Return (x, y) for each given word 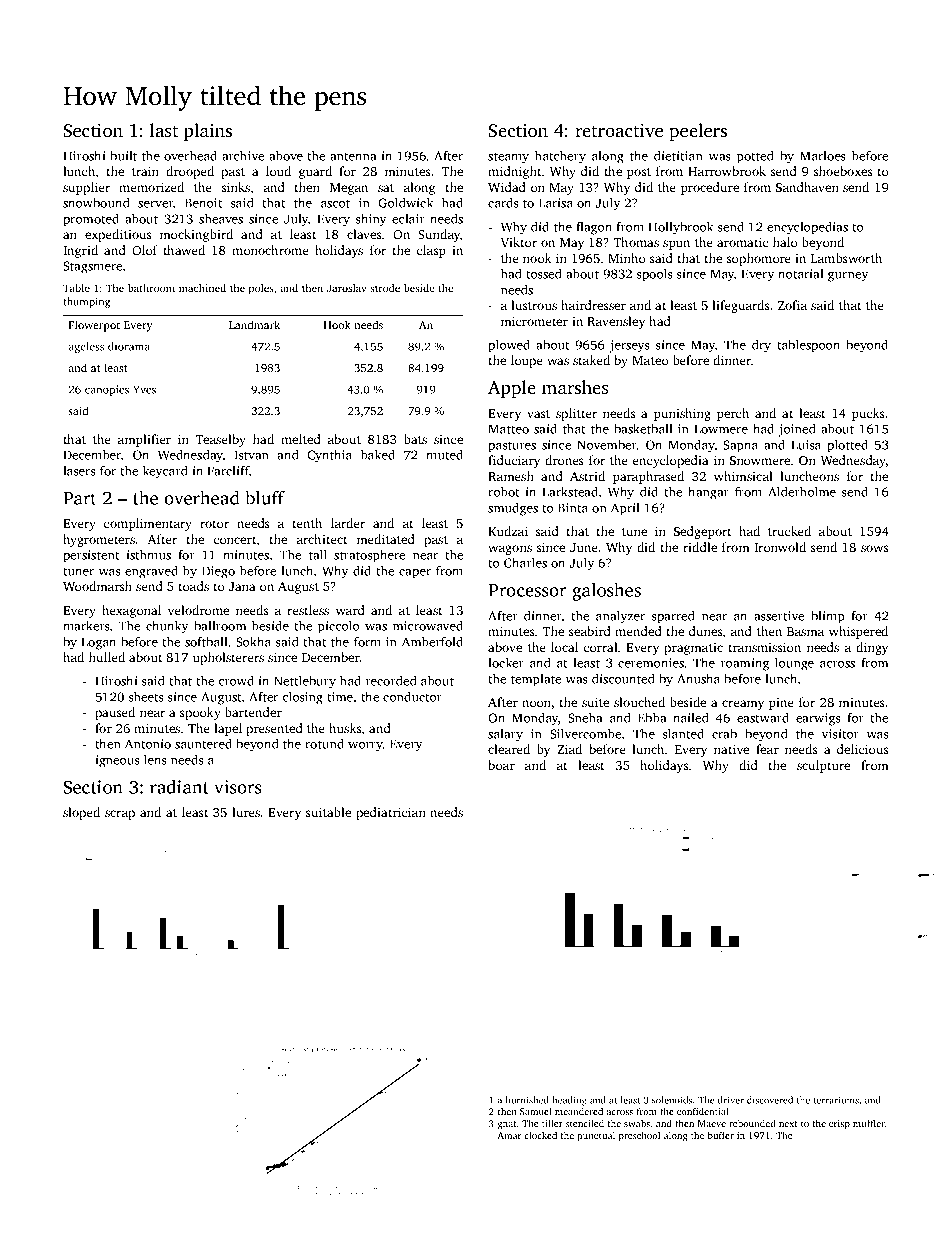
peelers (698, 132)
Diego (218, 572)
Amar (509, 1135)
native (731, 749)
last (164, 130)
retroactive (619, 130)
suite (595, 702)
